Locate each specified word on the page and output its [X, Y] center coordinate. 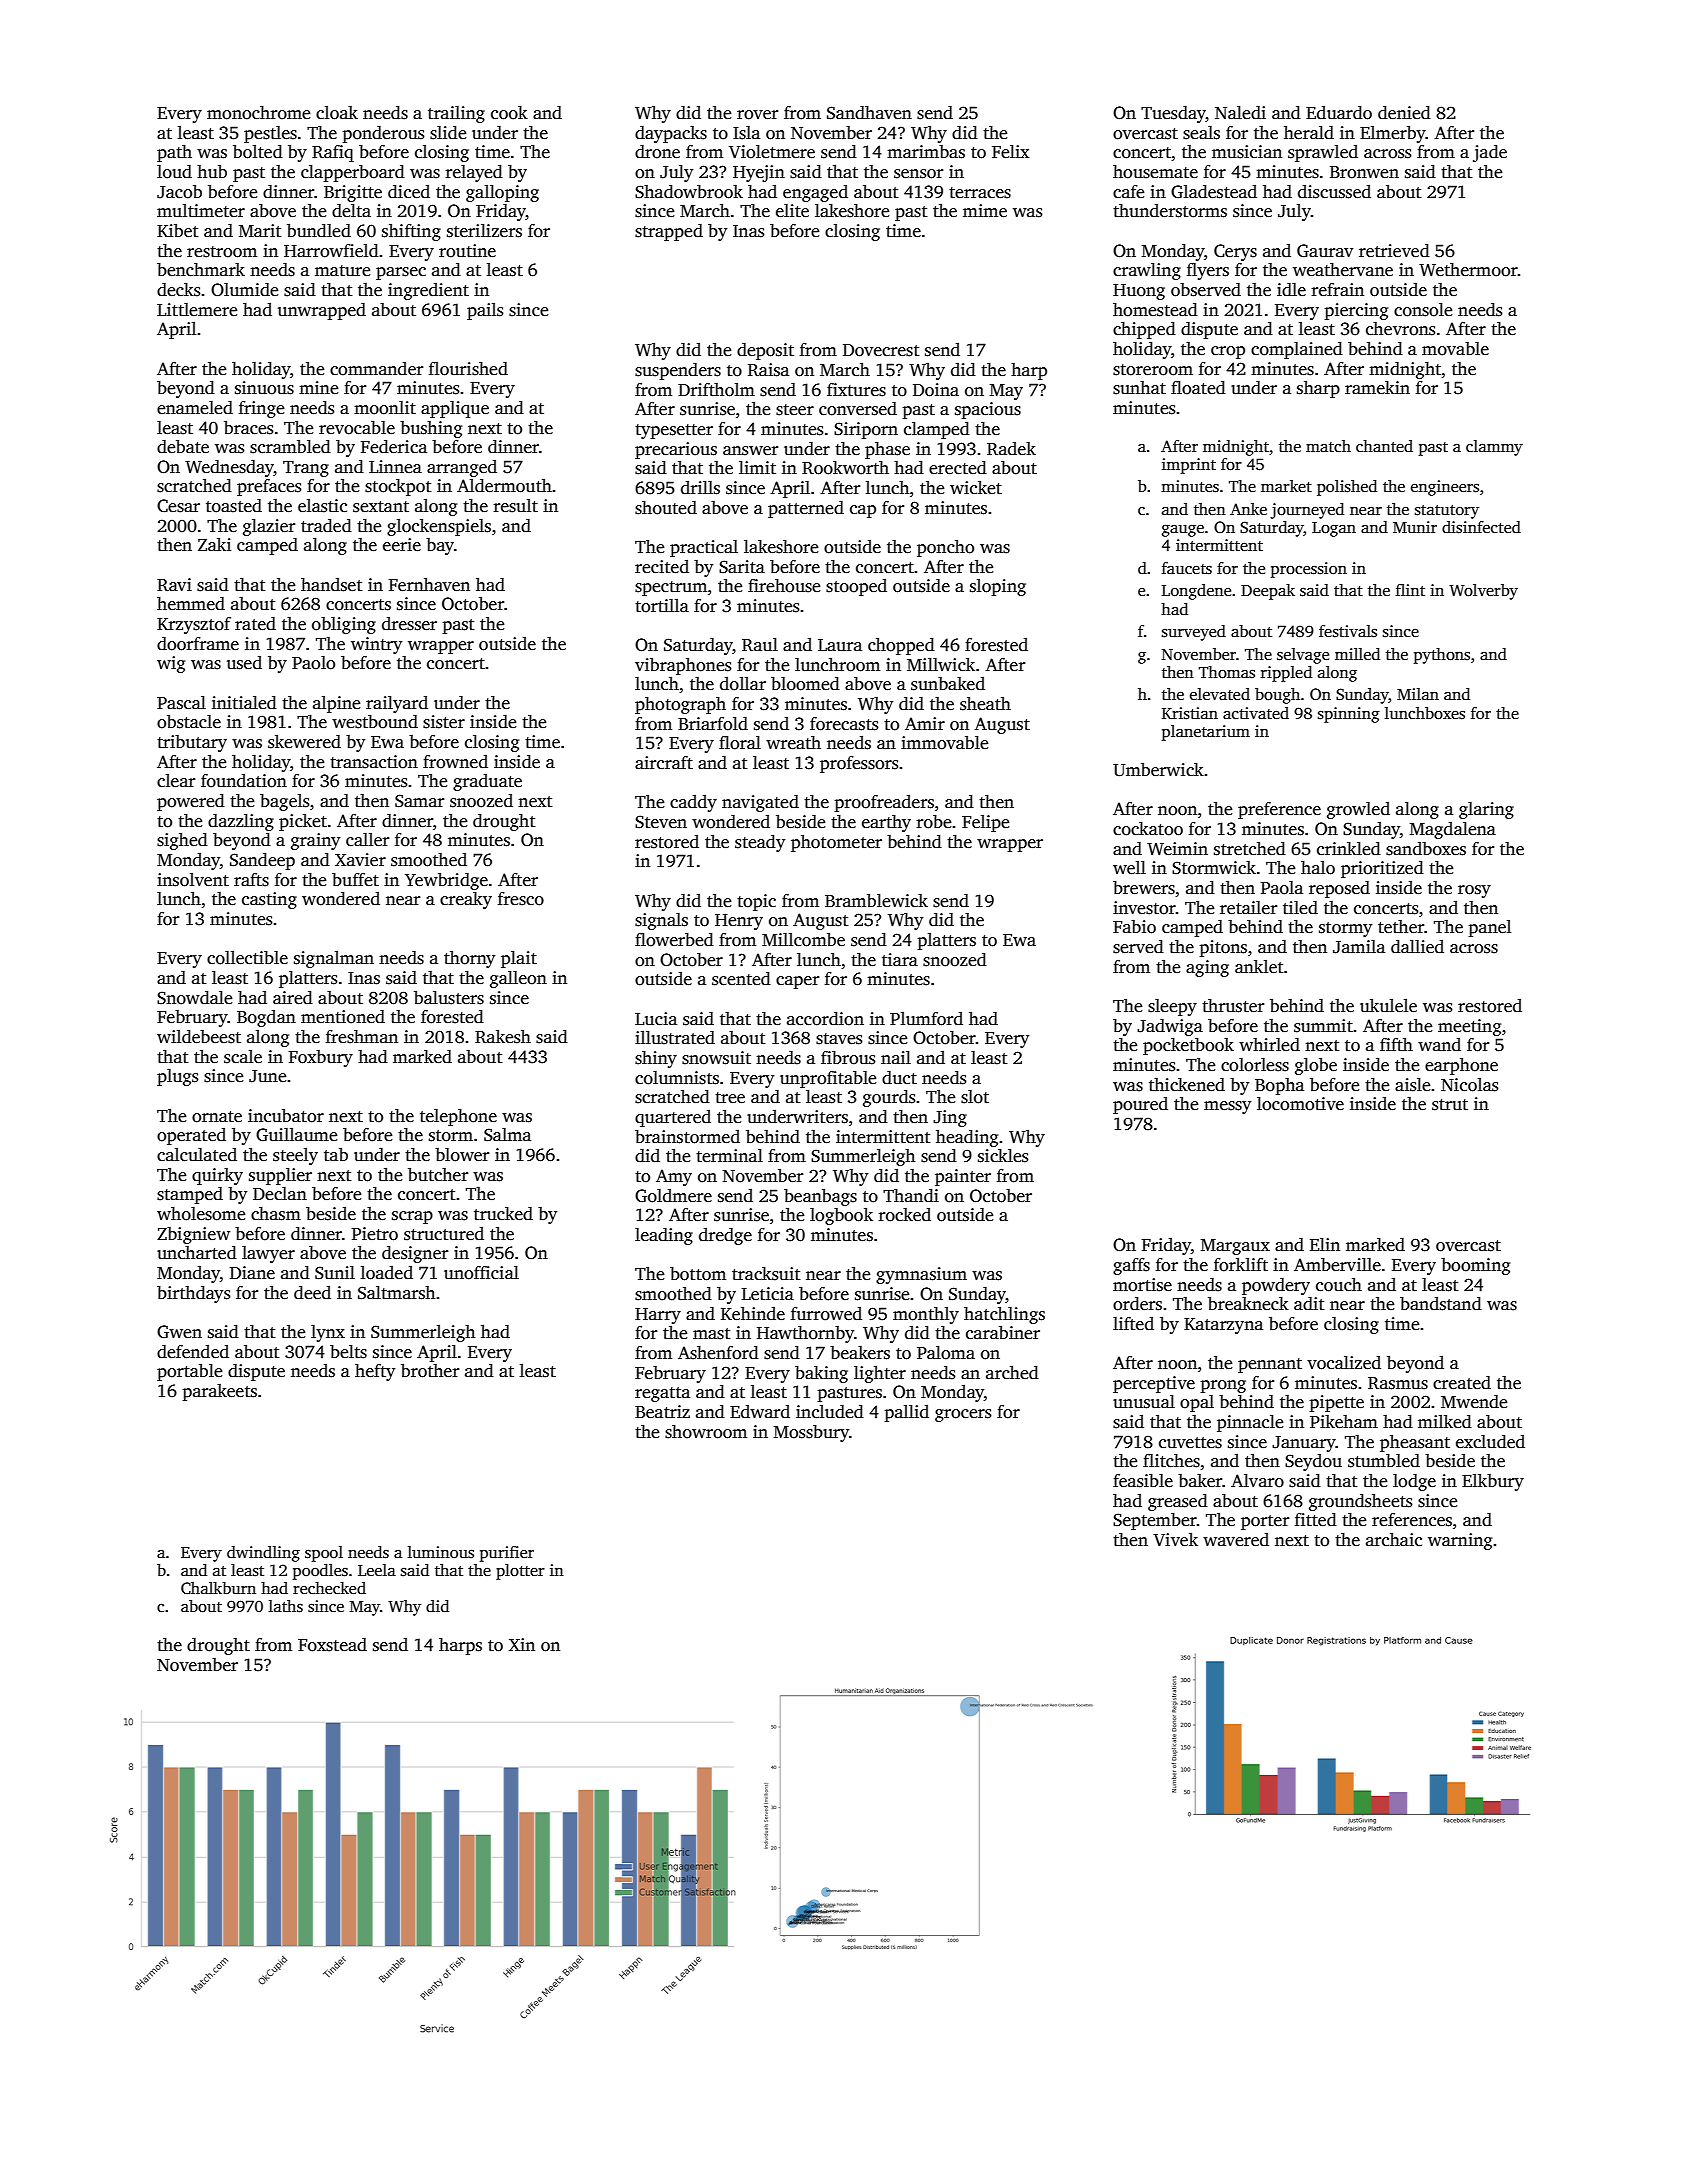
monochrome [258, 113]
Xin [522, 1644]
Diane [252, 1273]
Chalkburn [218, 1588]
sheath [985, 704]
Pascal [181, 703]
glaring [1486, 810]
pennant [1270, 1365]
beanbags [820, 1197]
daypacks [671, 134]
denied [1404, 113]
